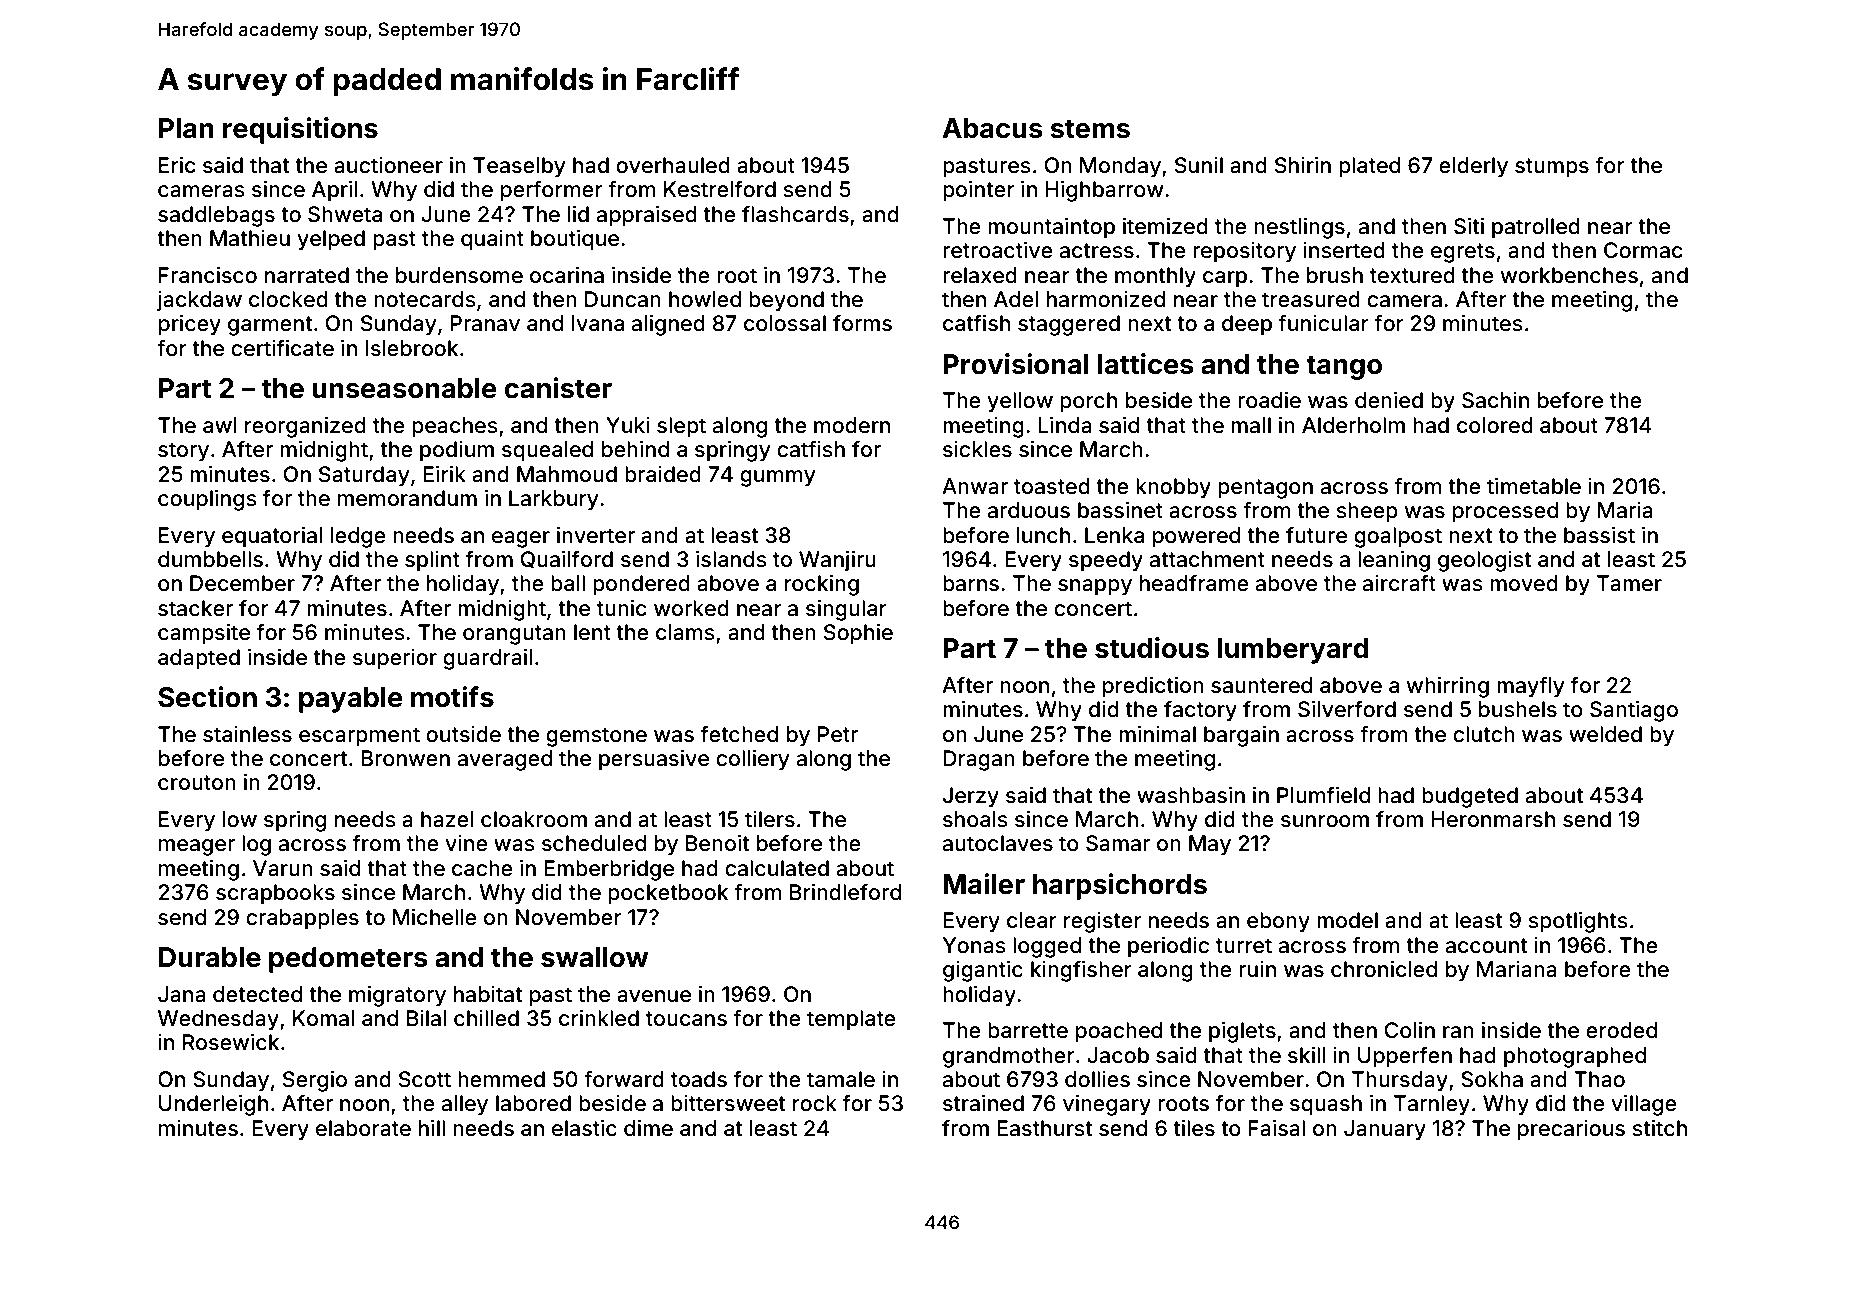 This screenshot has height=1307, width=1849. I want to click on elaborate, so click(363, 1128).
